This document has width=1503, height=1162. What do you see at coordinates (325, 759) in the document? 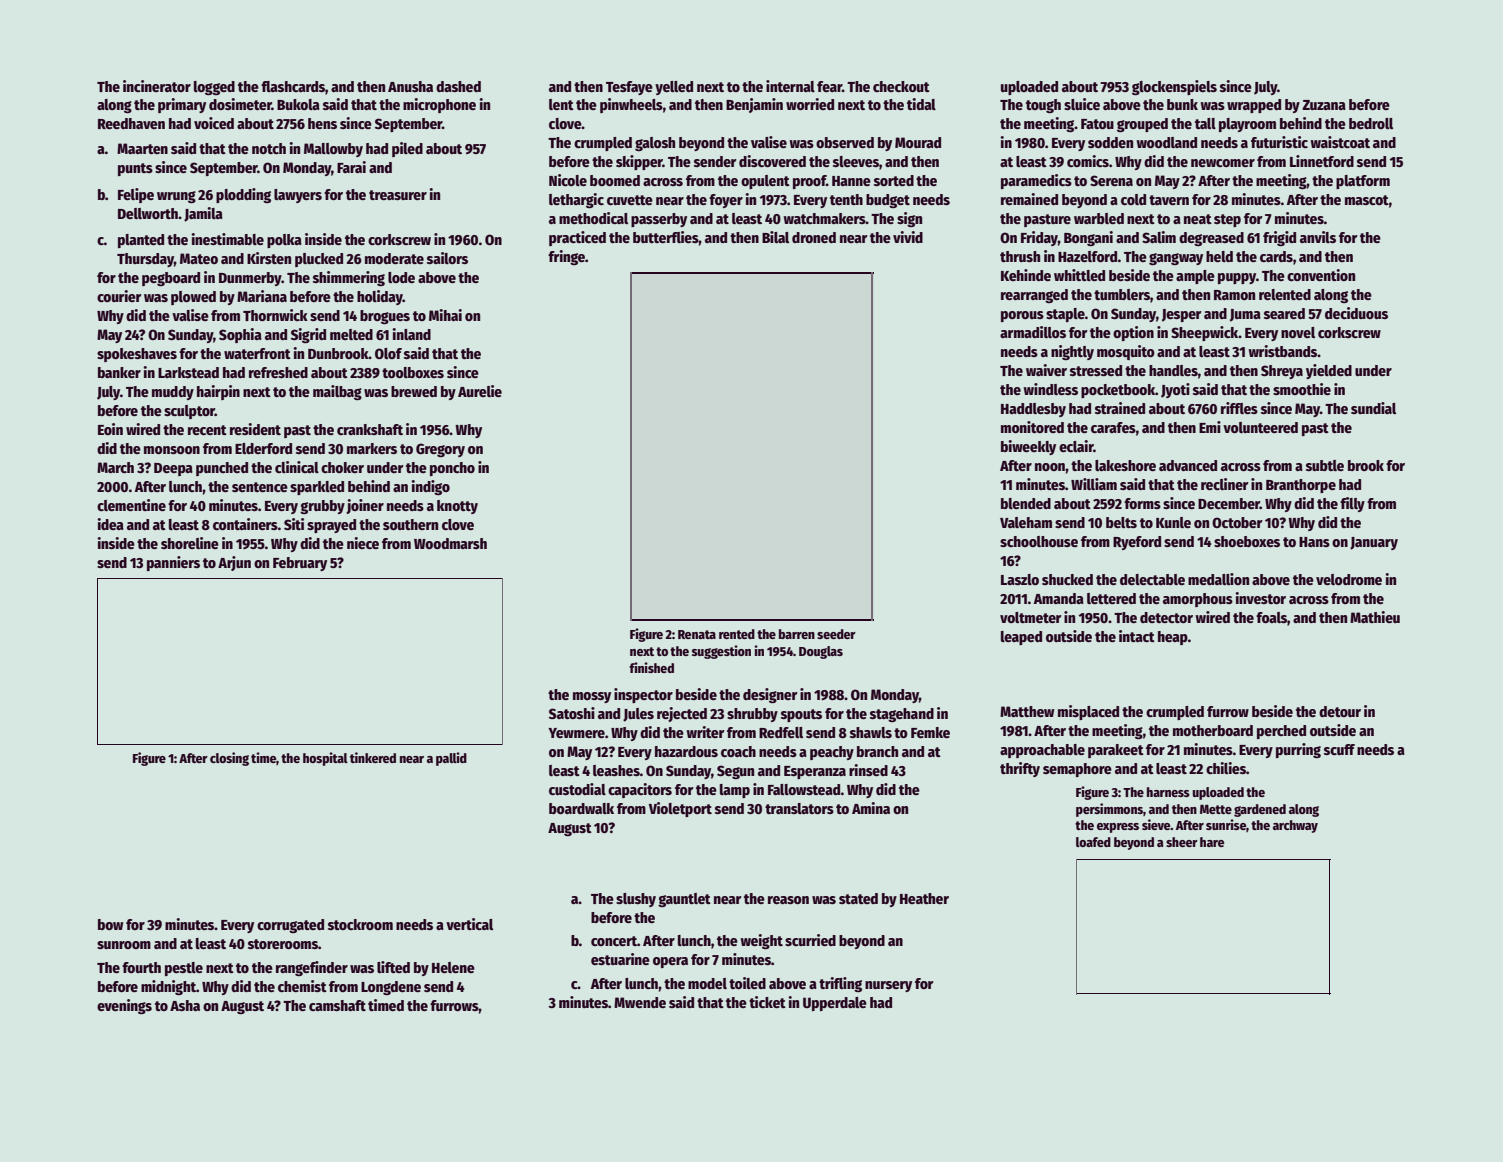
I see `hospital` at bounding box center [325, 759].
